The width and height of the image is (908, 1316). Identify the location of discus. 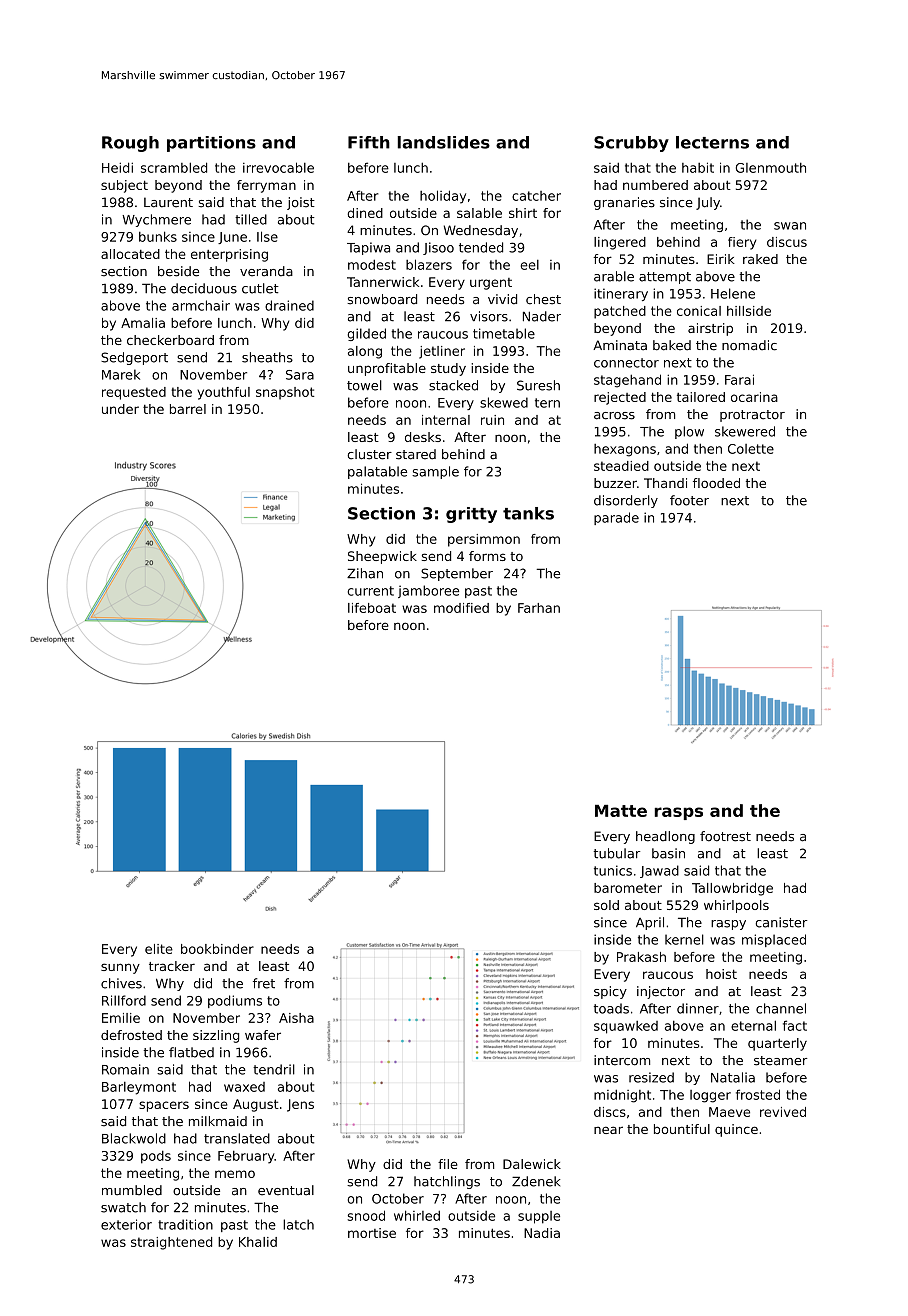
(787, 242).
